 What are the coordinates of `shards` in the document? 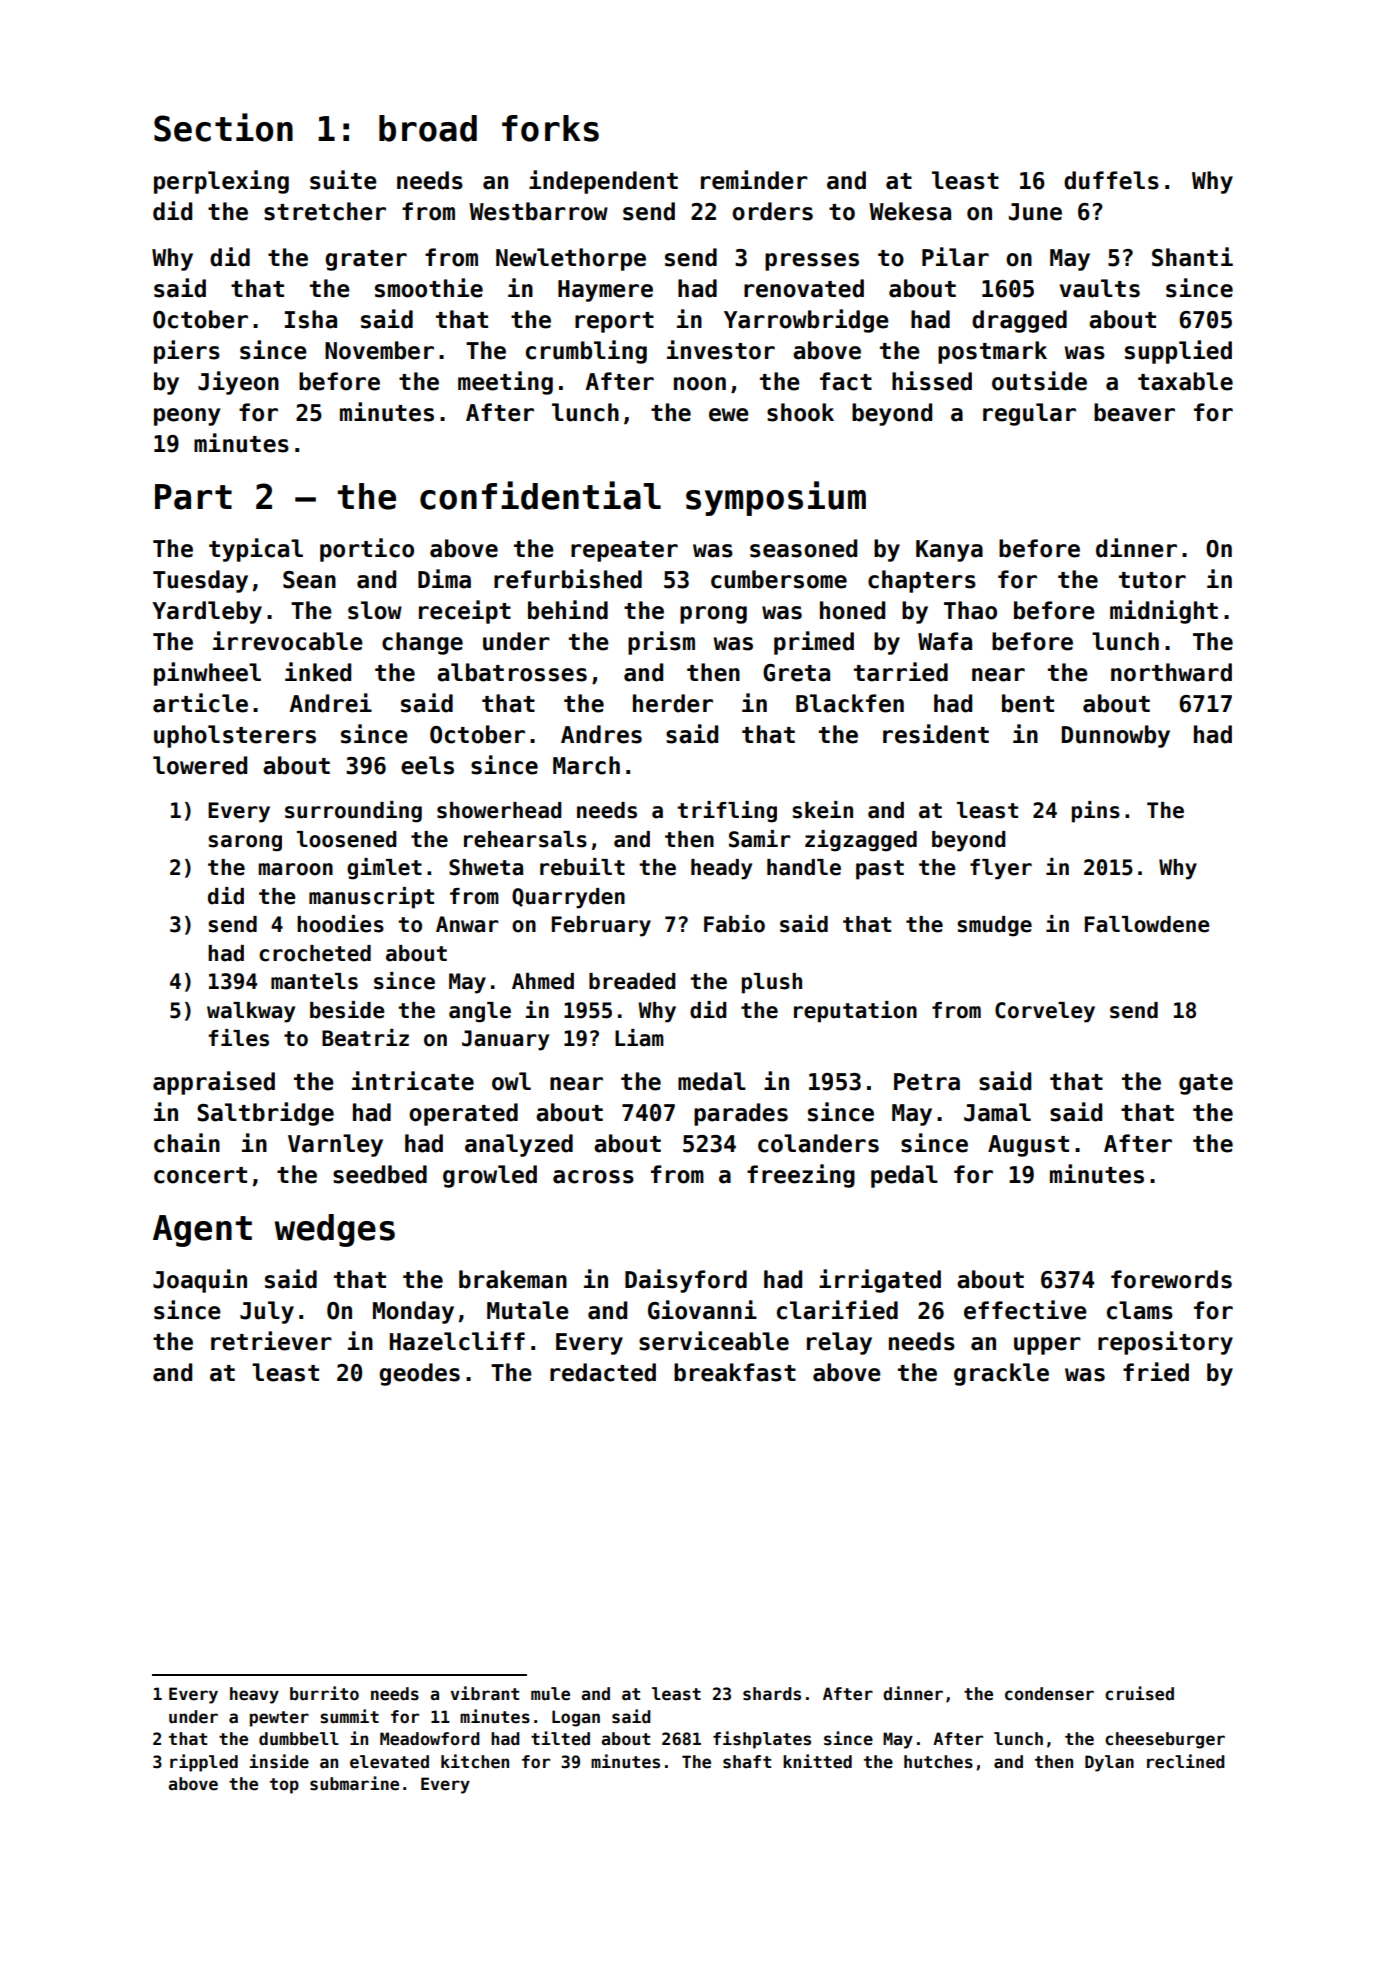 It's located at (772, 1694).
